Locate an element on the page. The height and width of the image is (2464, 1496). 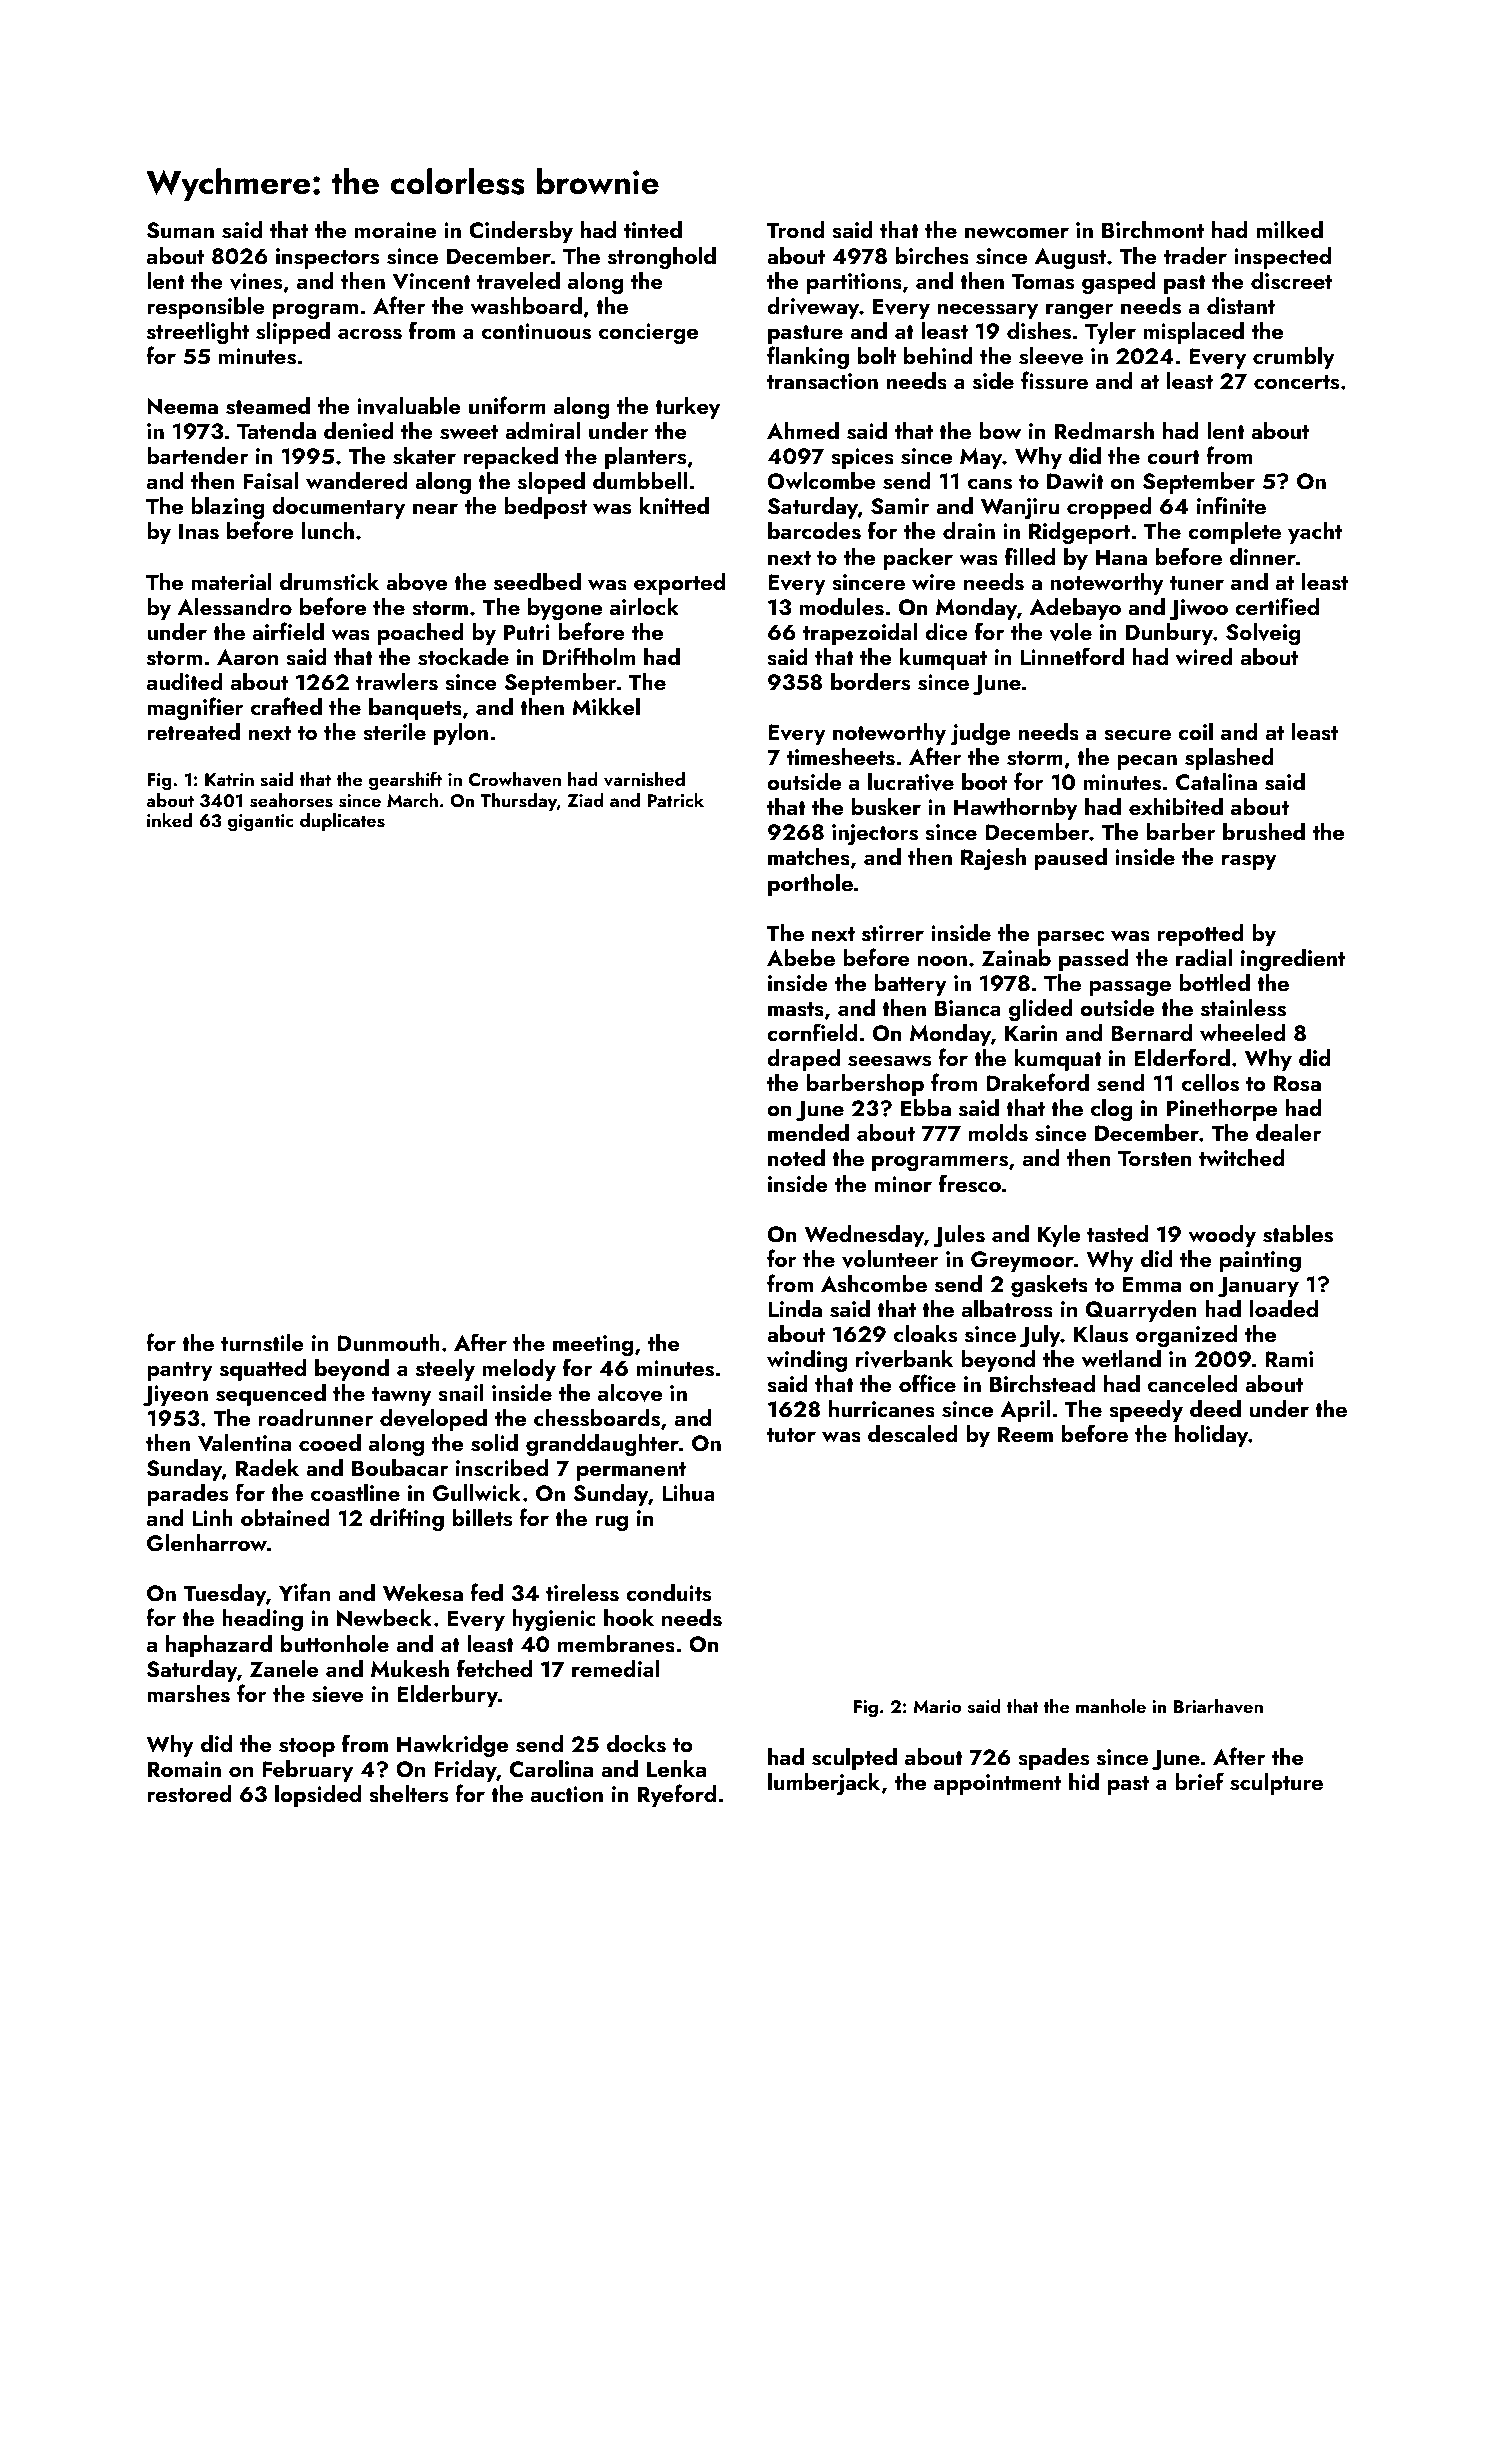
duplicates is located at coordinates (342, 822).
